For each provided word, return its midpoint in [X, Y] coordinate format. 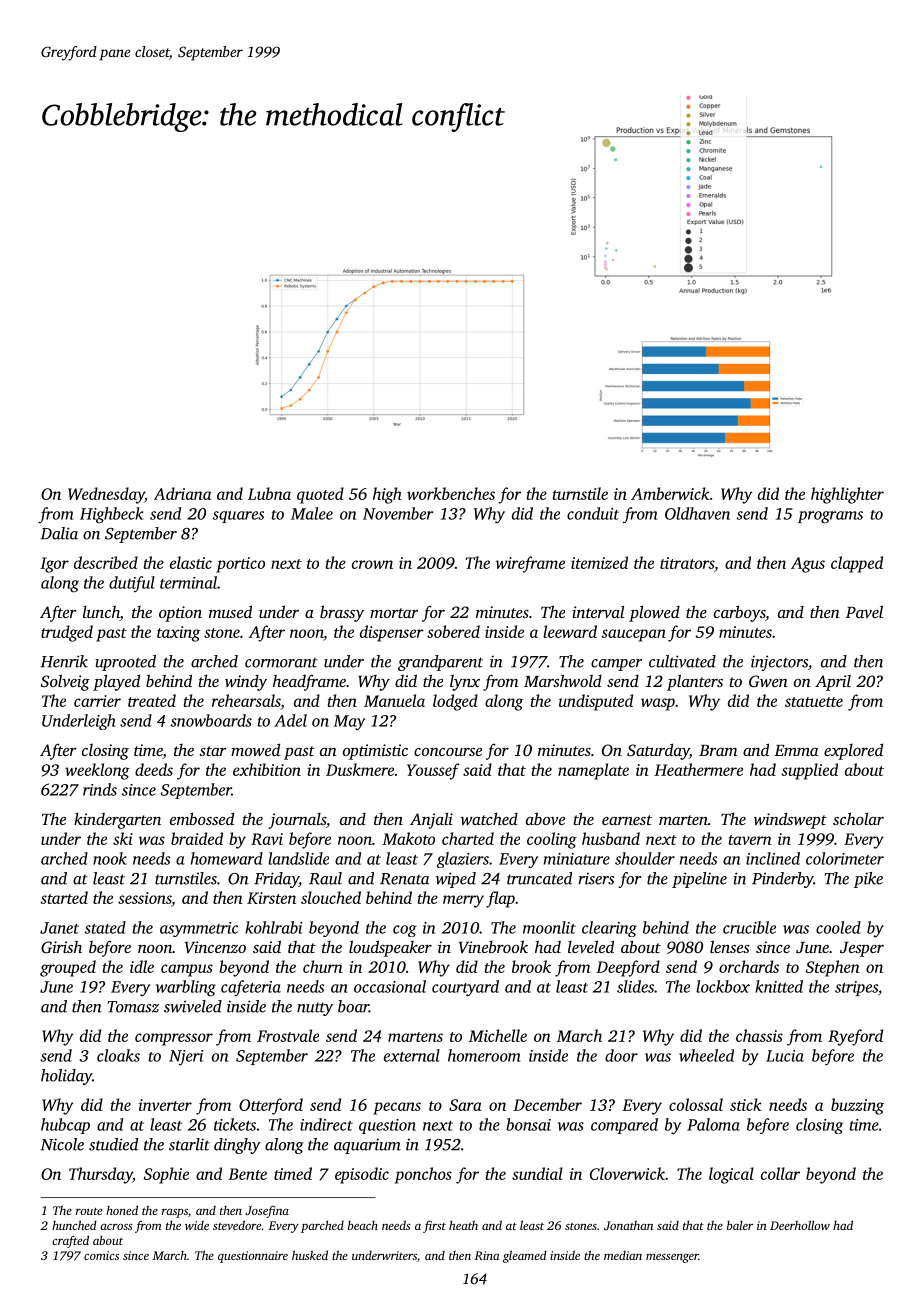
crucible [749, 927]
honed [122, 1210]
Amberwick [670, 493]
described [106, 562]
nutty [315, 1009]
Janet [59, 928]
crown [372, 564]
